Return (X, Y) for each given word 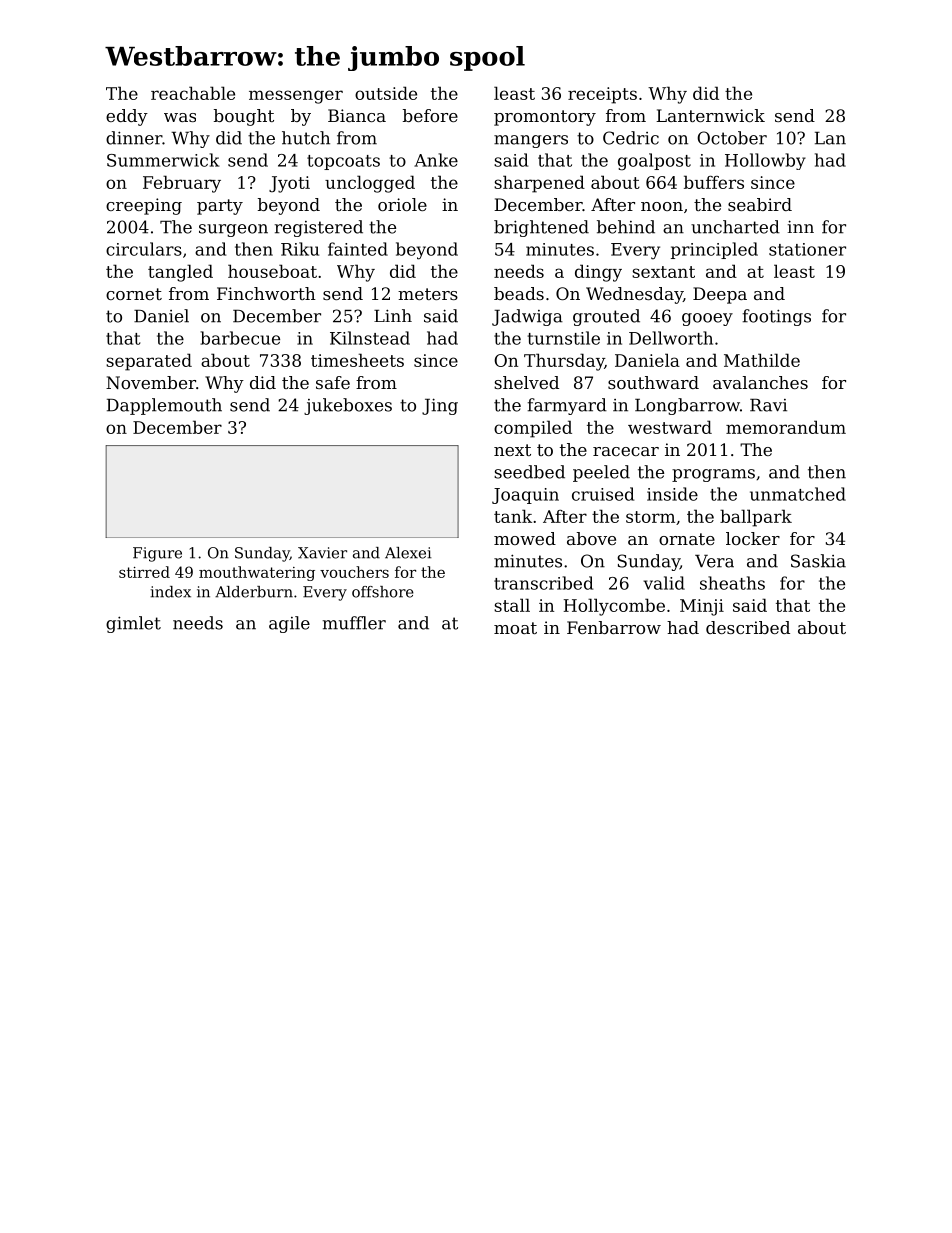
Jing (440, 406)
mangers (531, 141)
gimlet (133, 624)
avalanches (760, 382)
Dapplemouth (164, 406)
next (512, 450)
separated (149, 362)
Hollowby (765, 161)
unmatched (798, 494)
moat (515, 628)
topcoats (343, 162)
